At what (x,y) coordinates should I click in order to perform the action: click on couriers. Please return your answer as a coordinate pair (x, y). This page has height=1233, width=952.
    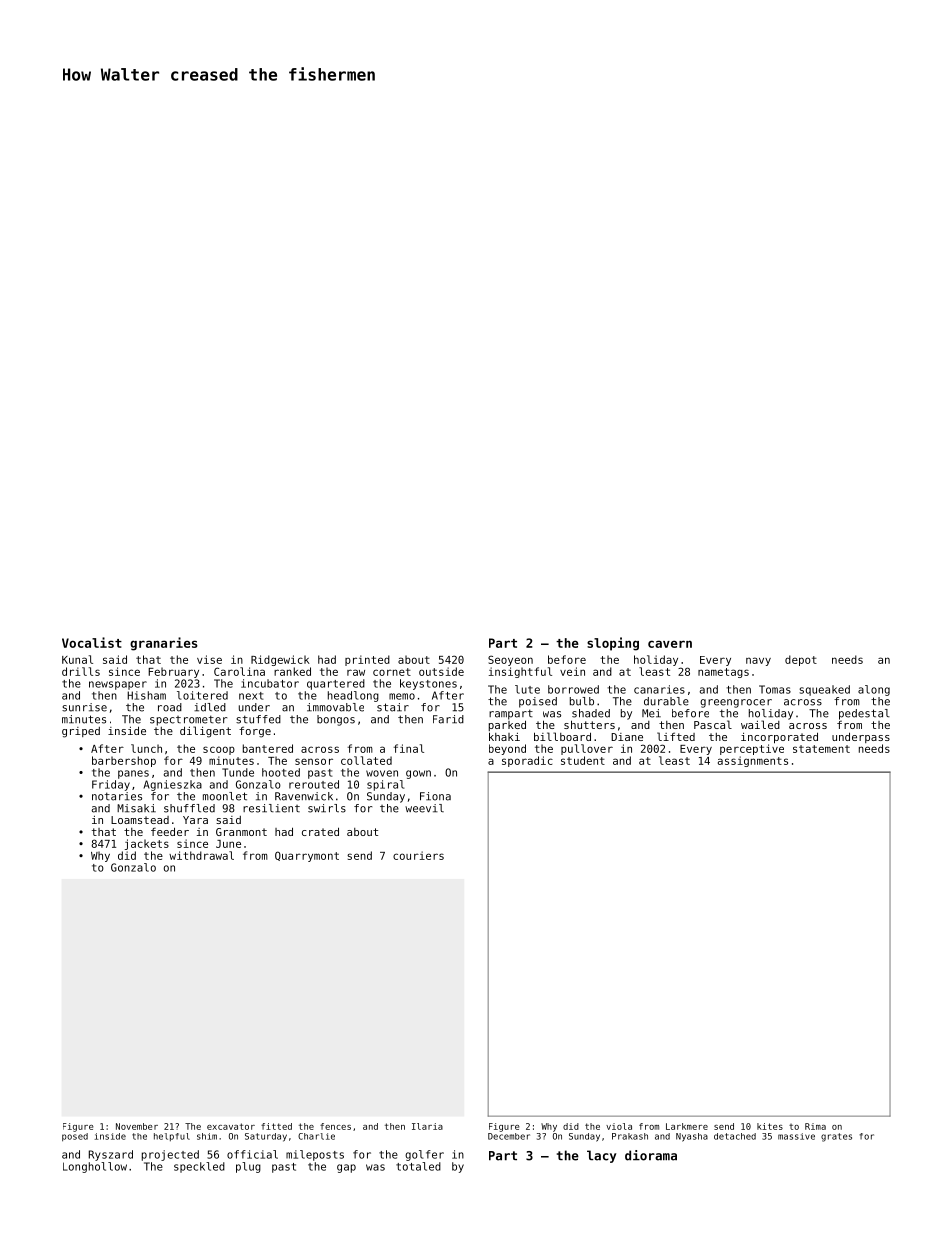
    Looking at the image, I should click on (418, 855).
